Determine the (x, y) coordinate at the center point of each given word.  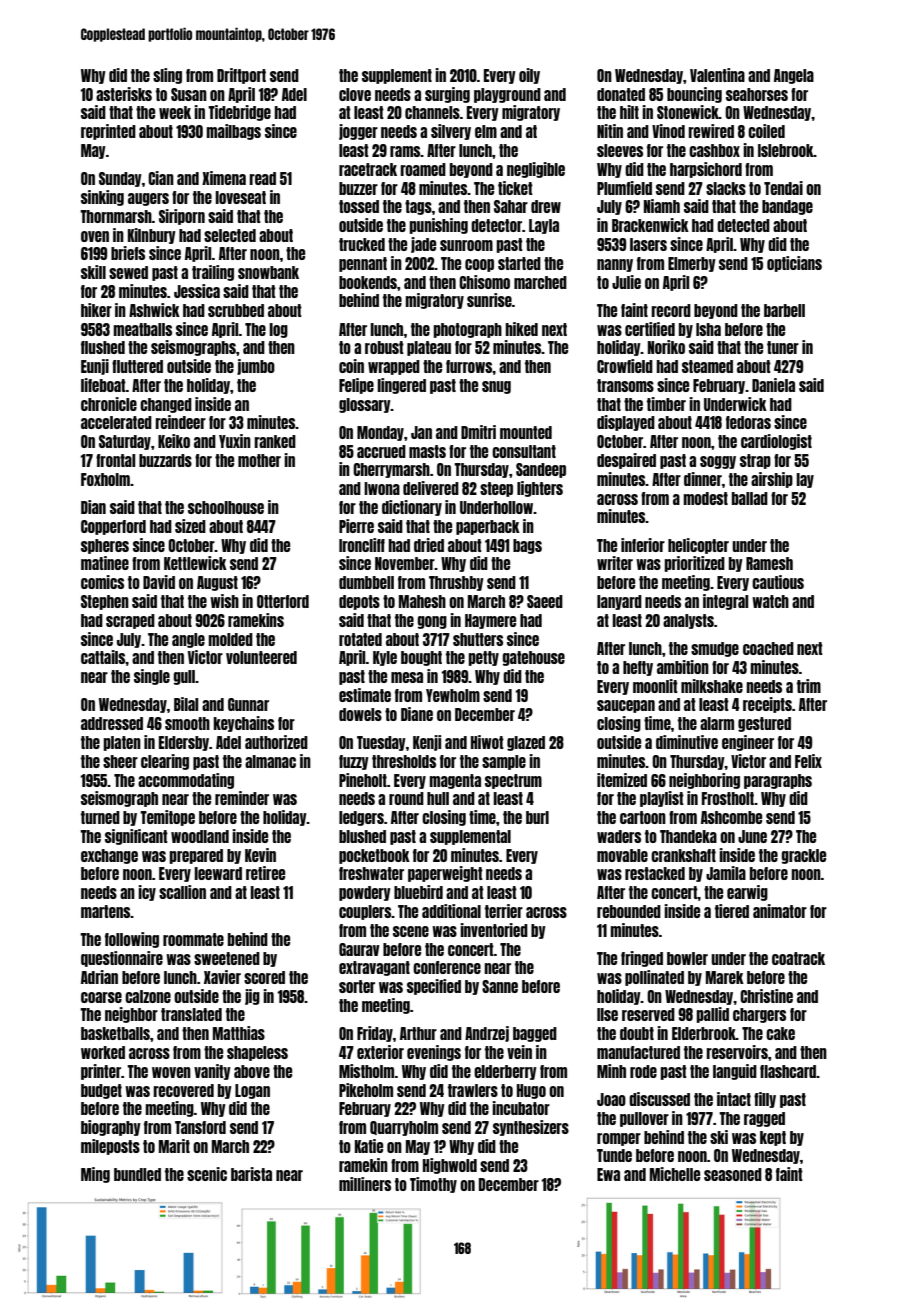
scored (264, 977)
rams (405, 151)
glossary (365, 405)
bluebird (418, 892)
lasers (648, 244)
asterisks (124, 94)
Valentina (717, 75)
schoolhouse (226, 507)
